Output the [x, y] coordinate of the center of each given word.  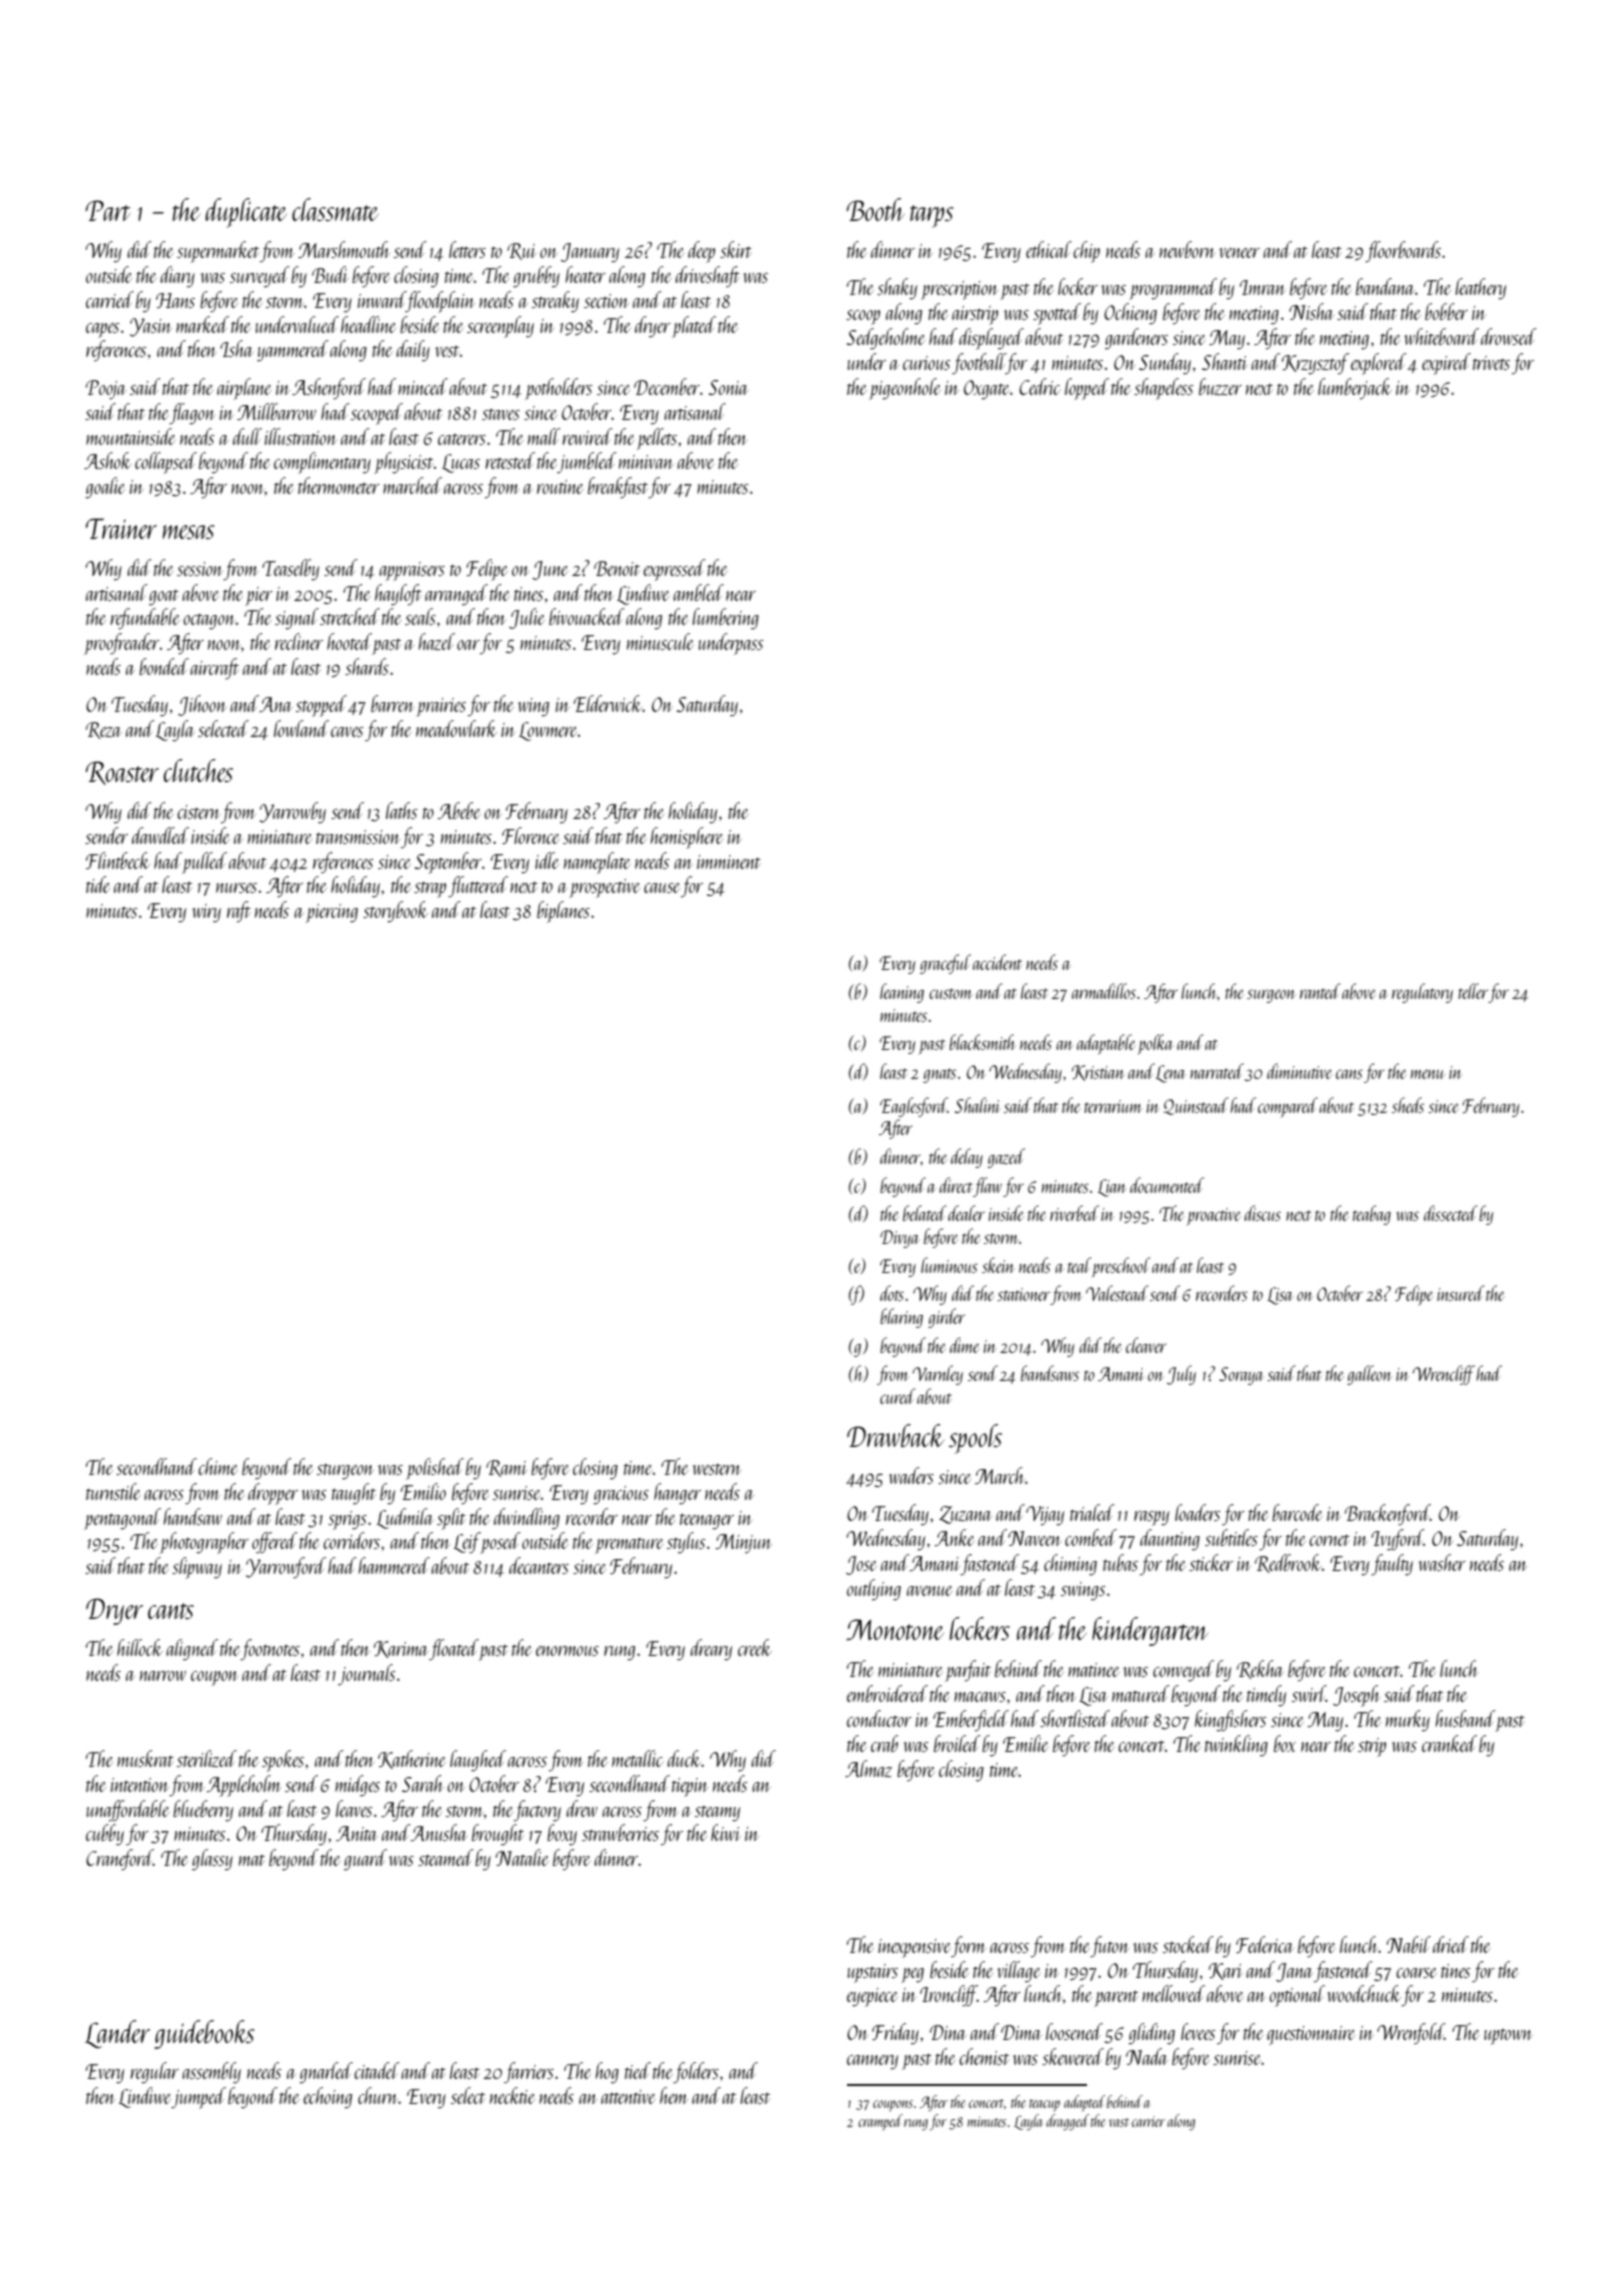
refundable [145, 618]
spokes [283, 1761]
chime [218, 1466]
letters [467, 249]
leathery [1480, 288]
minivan [646, 462]
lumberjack [1355, 389]
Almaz [868, 1768]
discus [1262, 1213]
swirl [1309, 1693]
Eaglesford [914, 1107]
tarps [931, 216]
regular [155, 2072]
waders [911, 1475]
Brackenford [1387, 1514]
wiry [206, 913]
